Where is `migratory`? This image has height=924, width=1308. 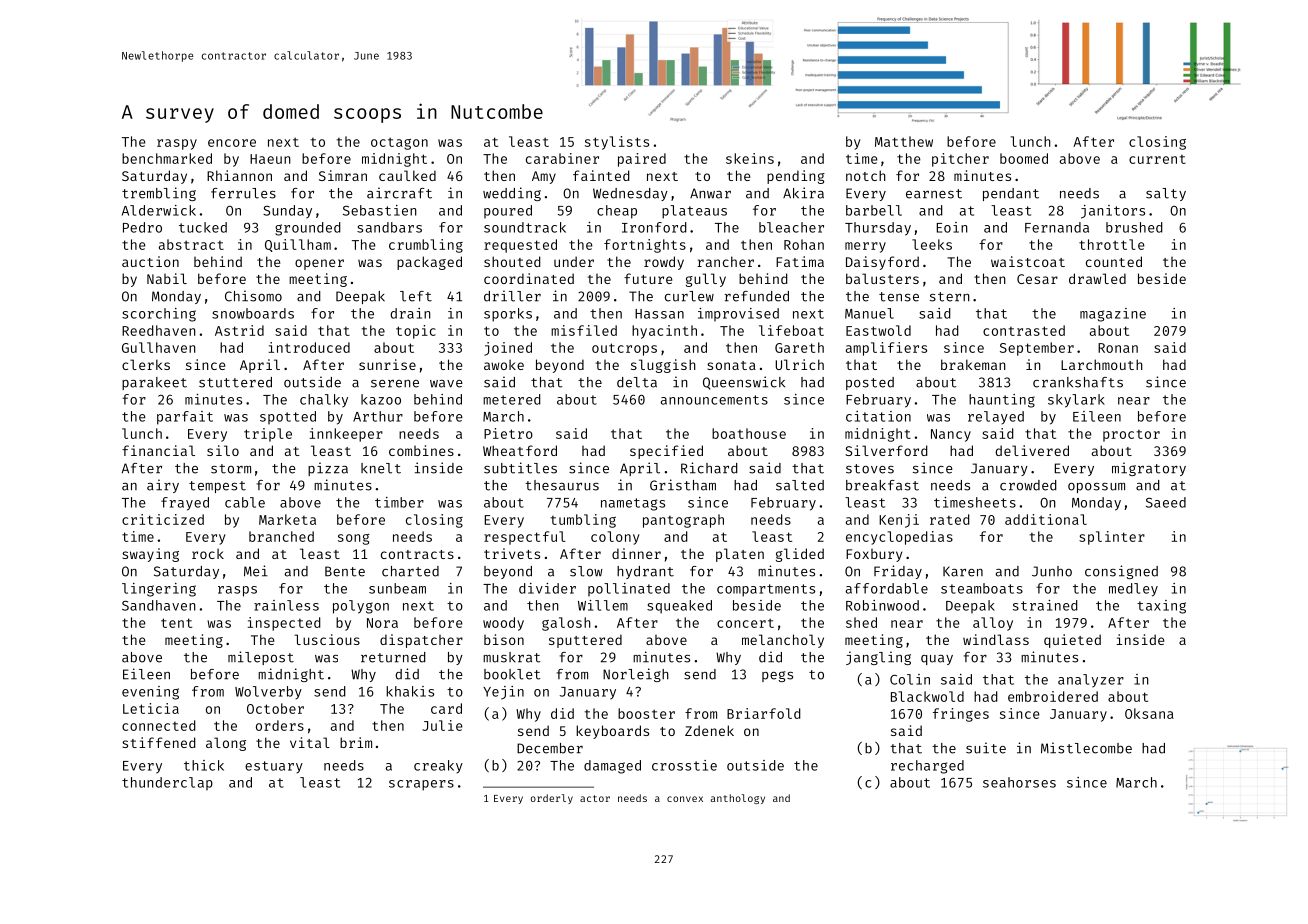 migratory is located at coordinates (1149, 469).
